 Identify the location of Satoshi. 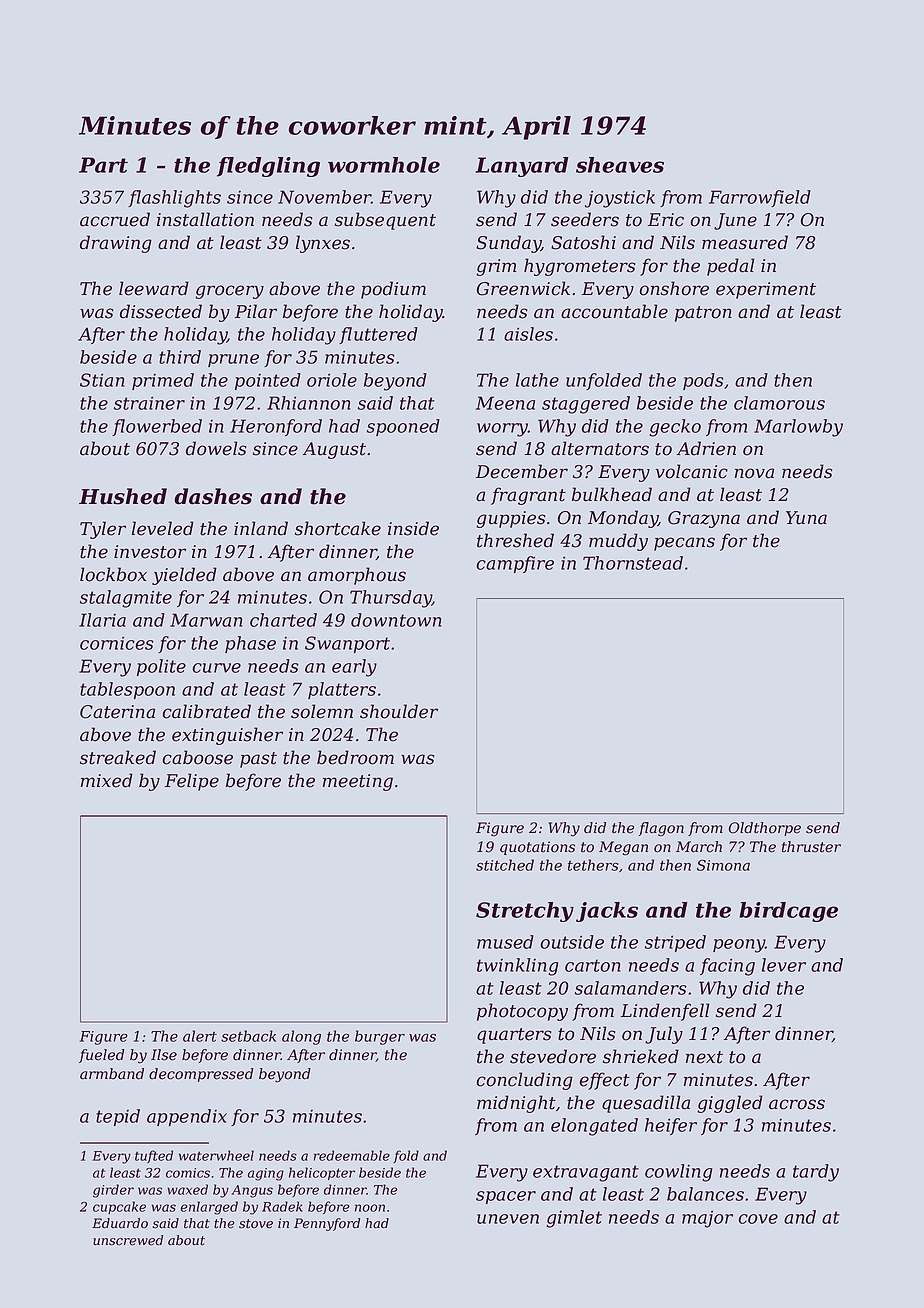
(583, 242).
